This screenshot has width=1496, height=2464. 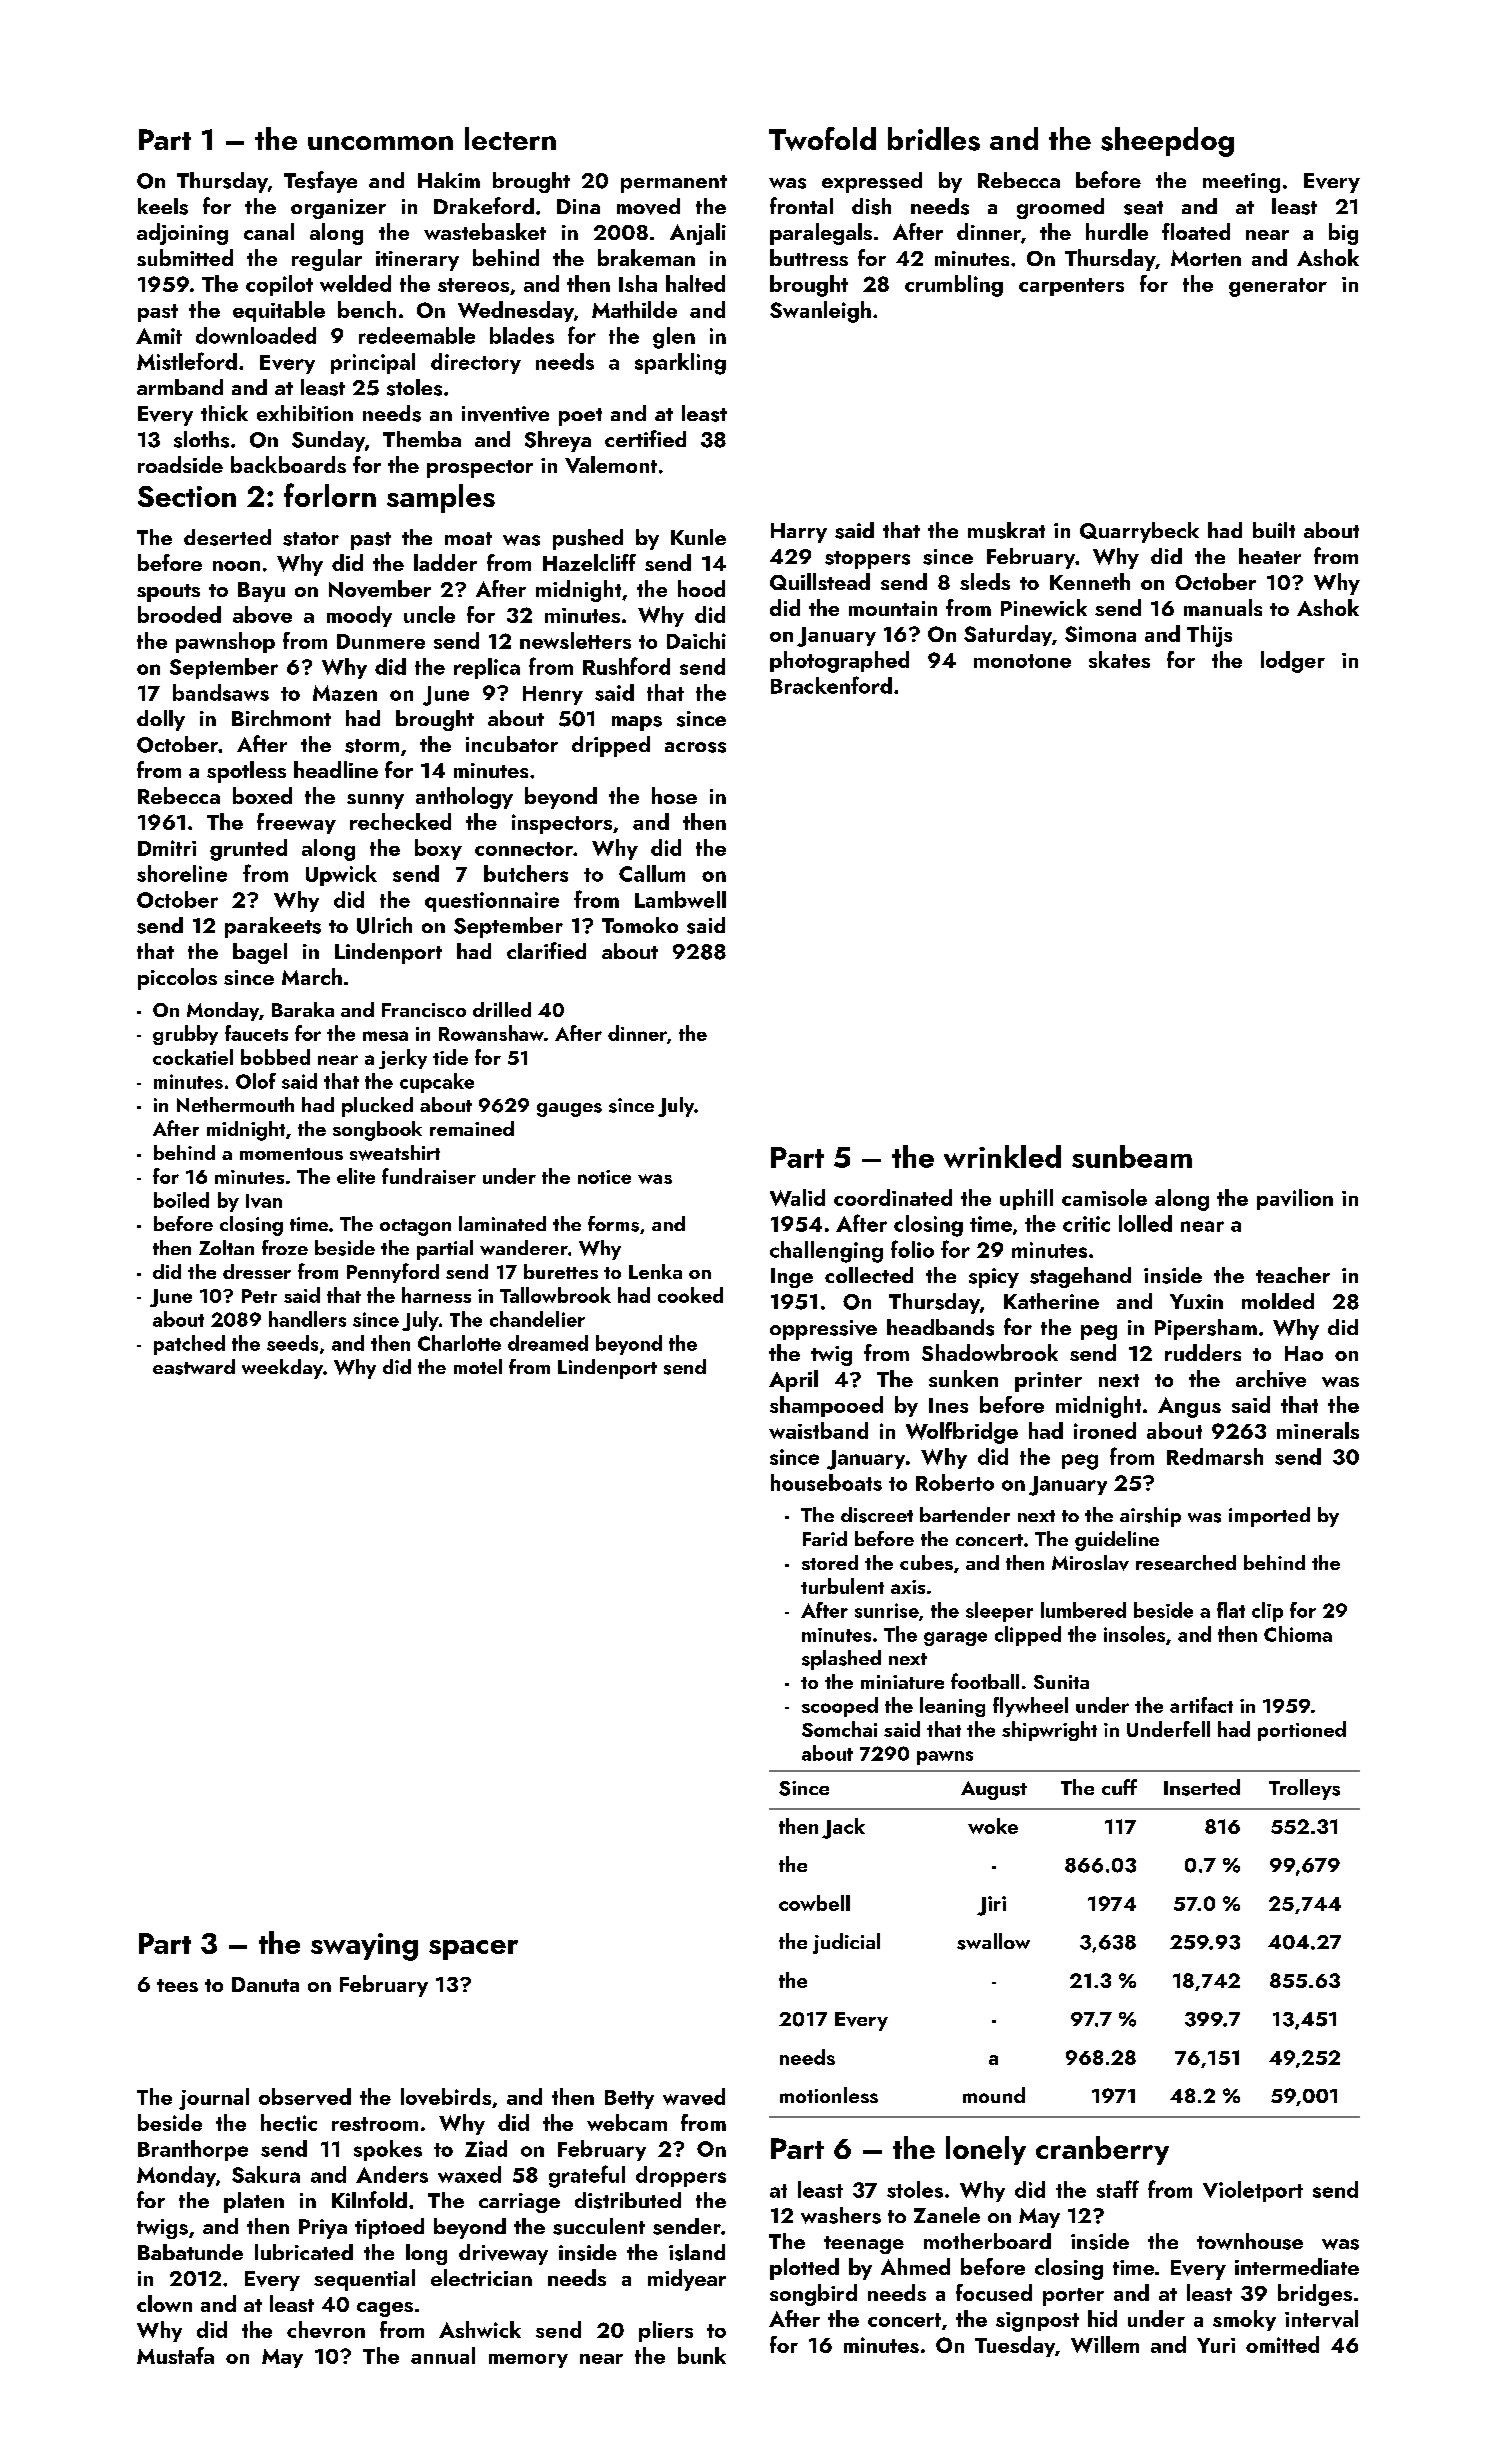 I want to click on sheepdog, so click(x=1167, y=142).
